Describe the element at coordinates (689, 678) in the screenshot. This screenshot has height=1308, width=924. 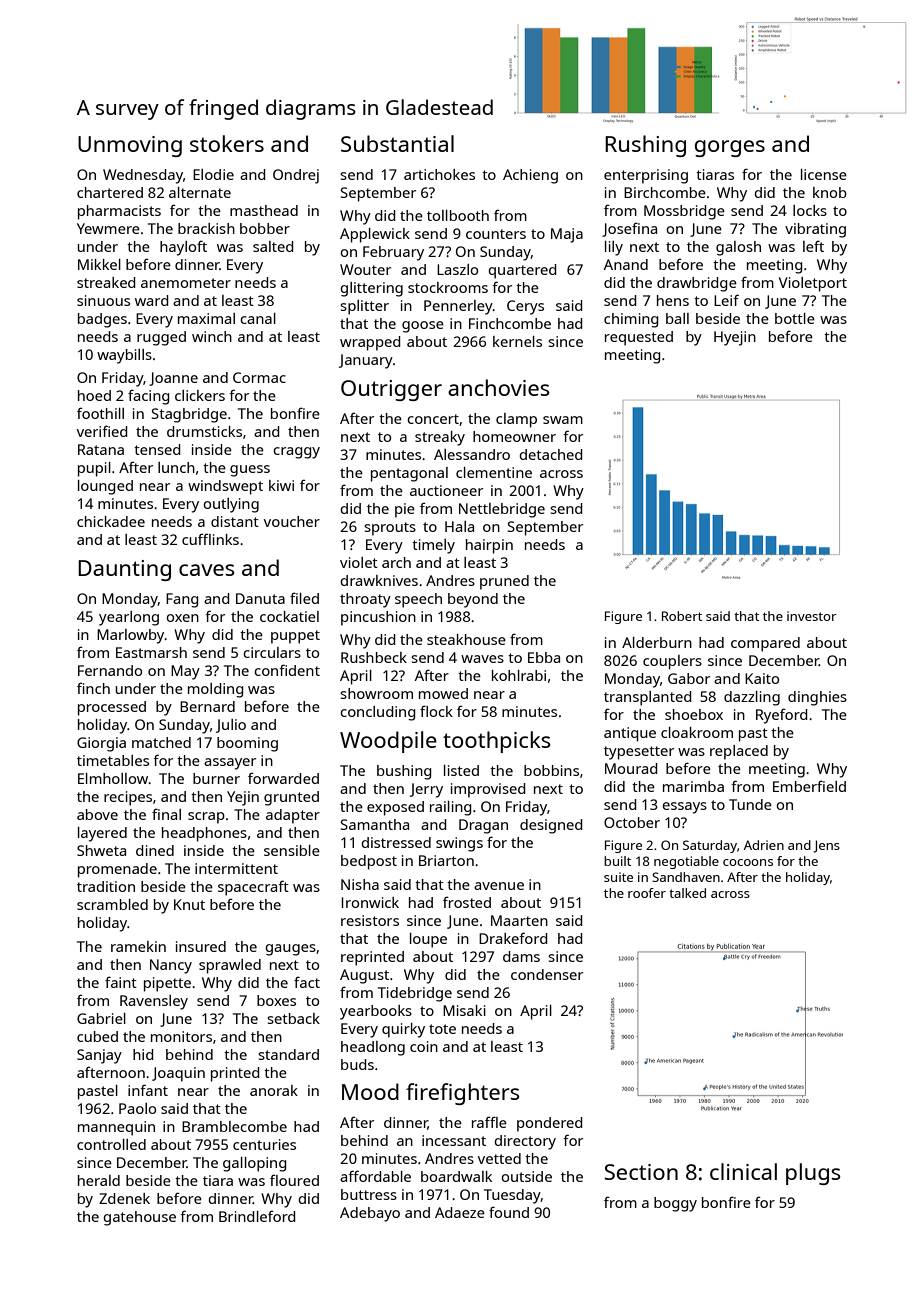
I see `Gabor` at that location.
